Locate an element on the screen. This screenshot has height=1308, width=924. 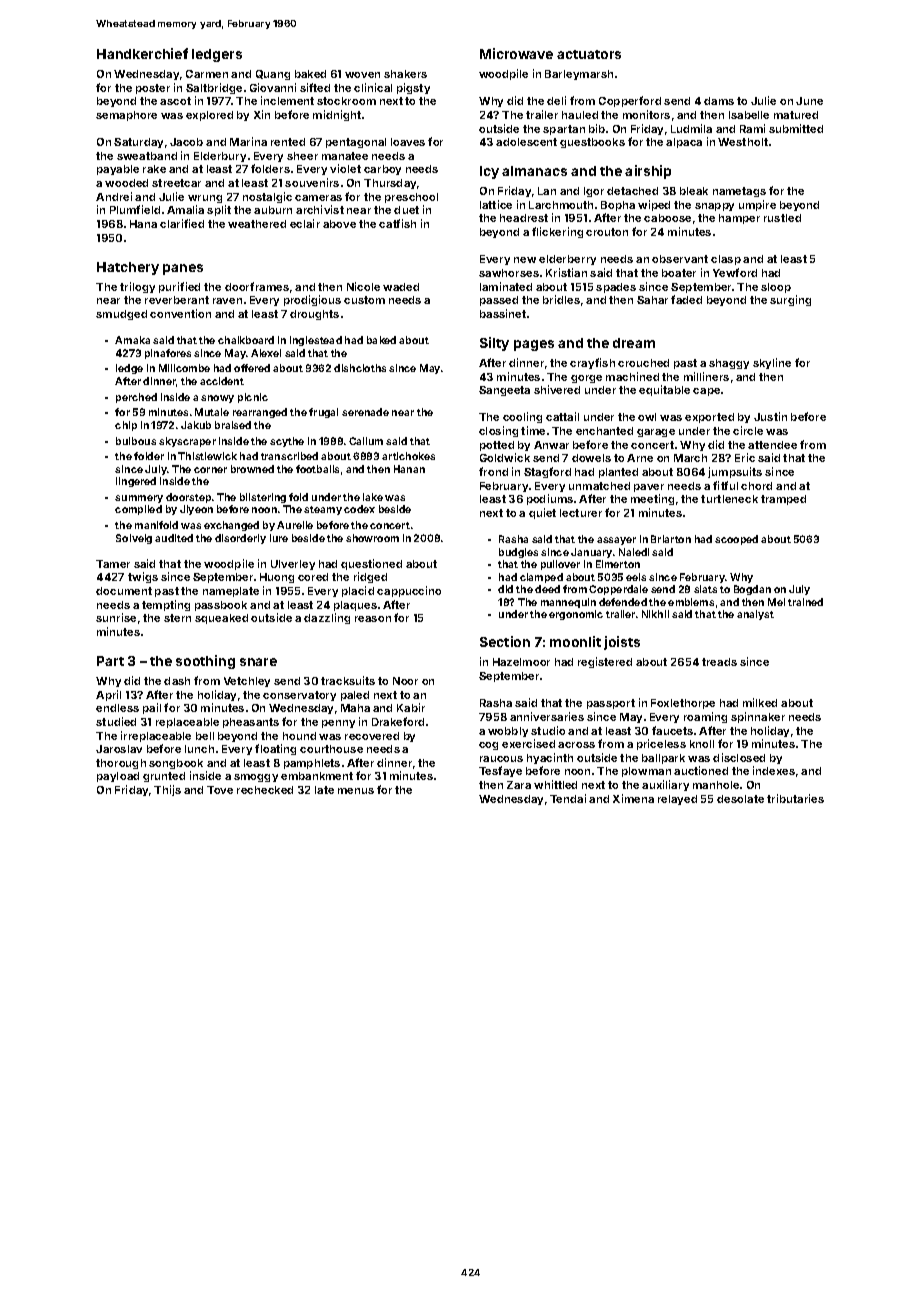
Tamer is located at coordinates (113, 564).
